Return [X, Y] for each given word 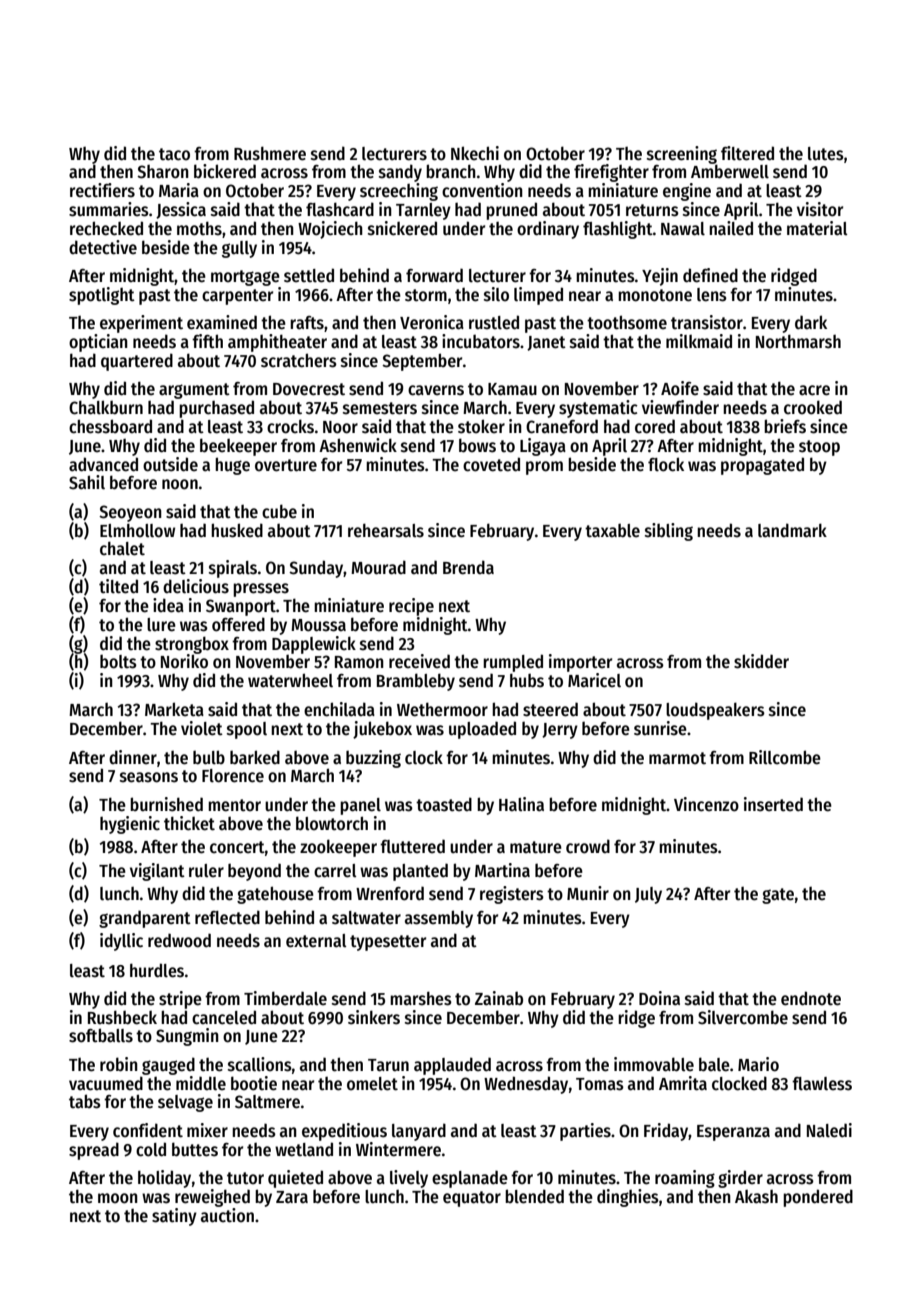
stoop [819, 448]
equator [472, 1199]
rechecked [106, 228]
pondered [818, 1198]
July [648, 895]
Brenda [468, 567]
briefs [785, 426]
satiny [174, 1217]
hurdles [157, 970]
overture [286, 465]
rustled [494, 322]
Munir [588, 893]
